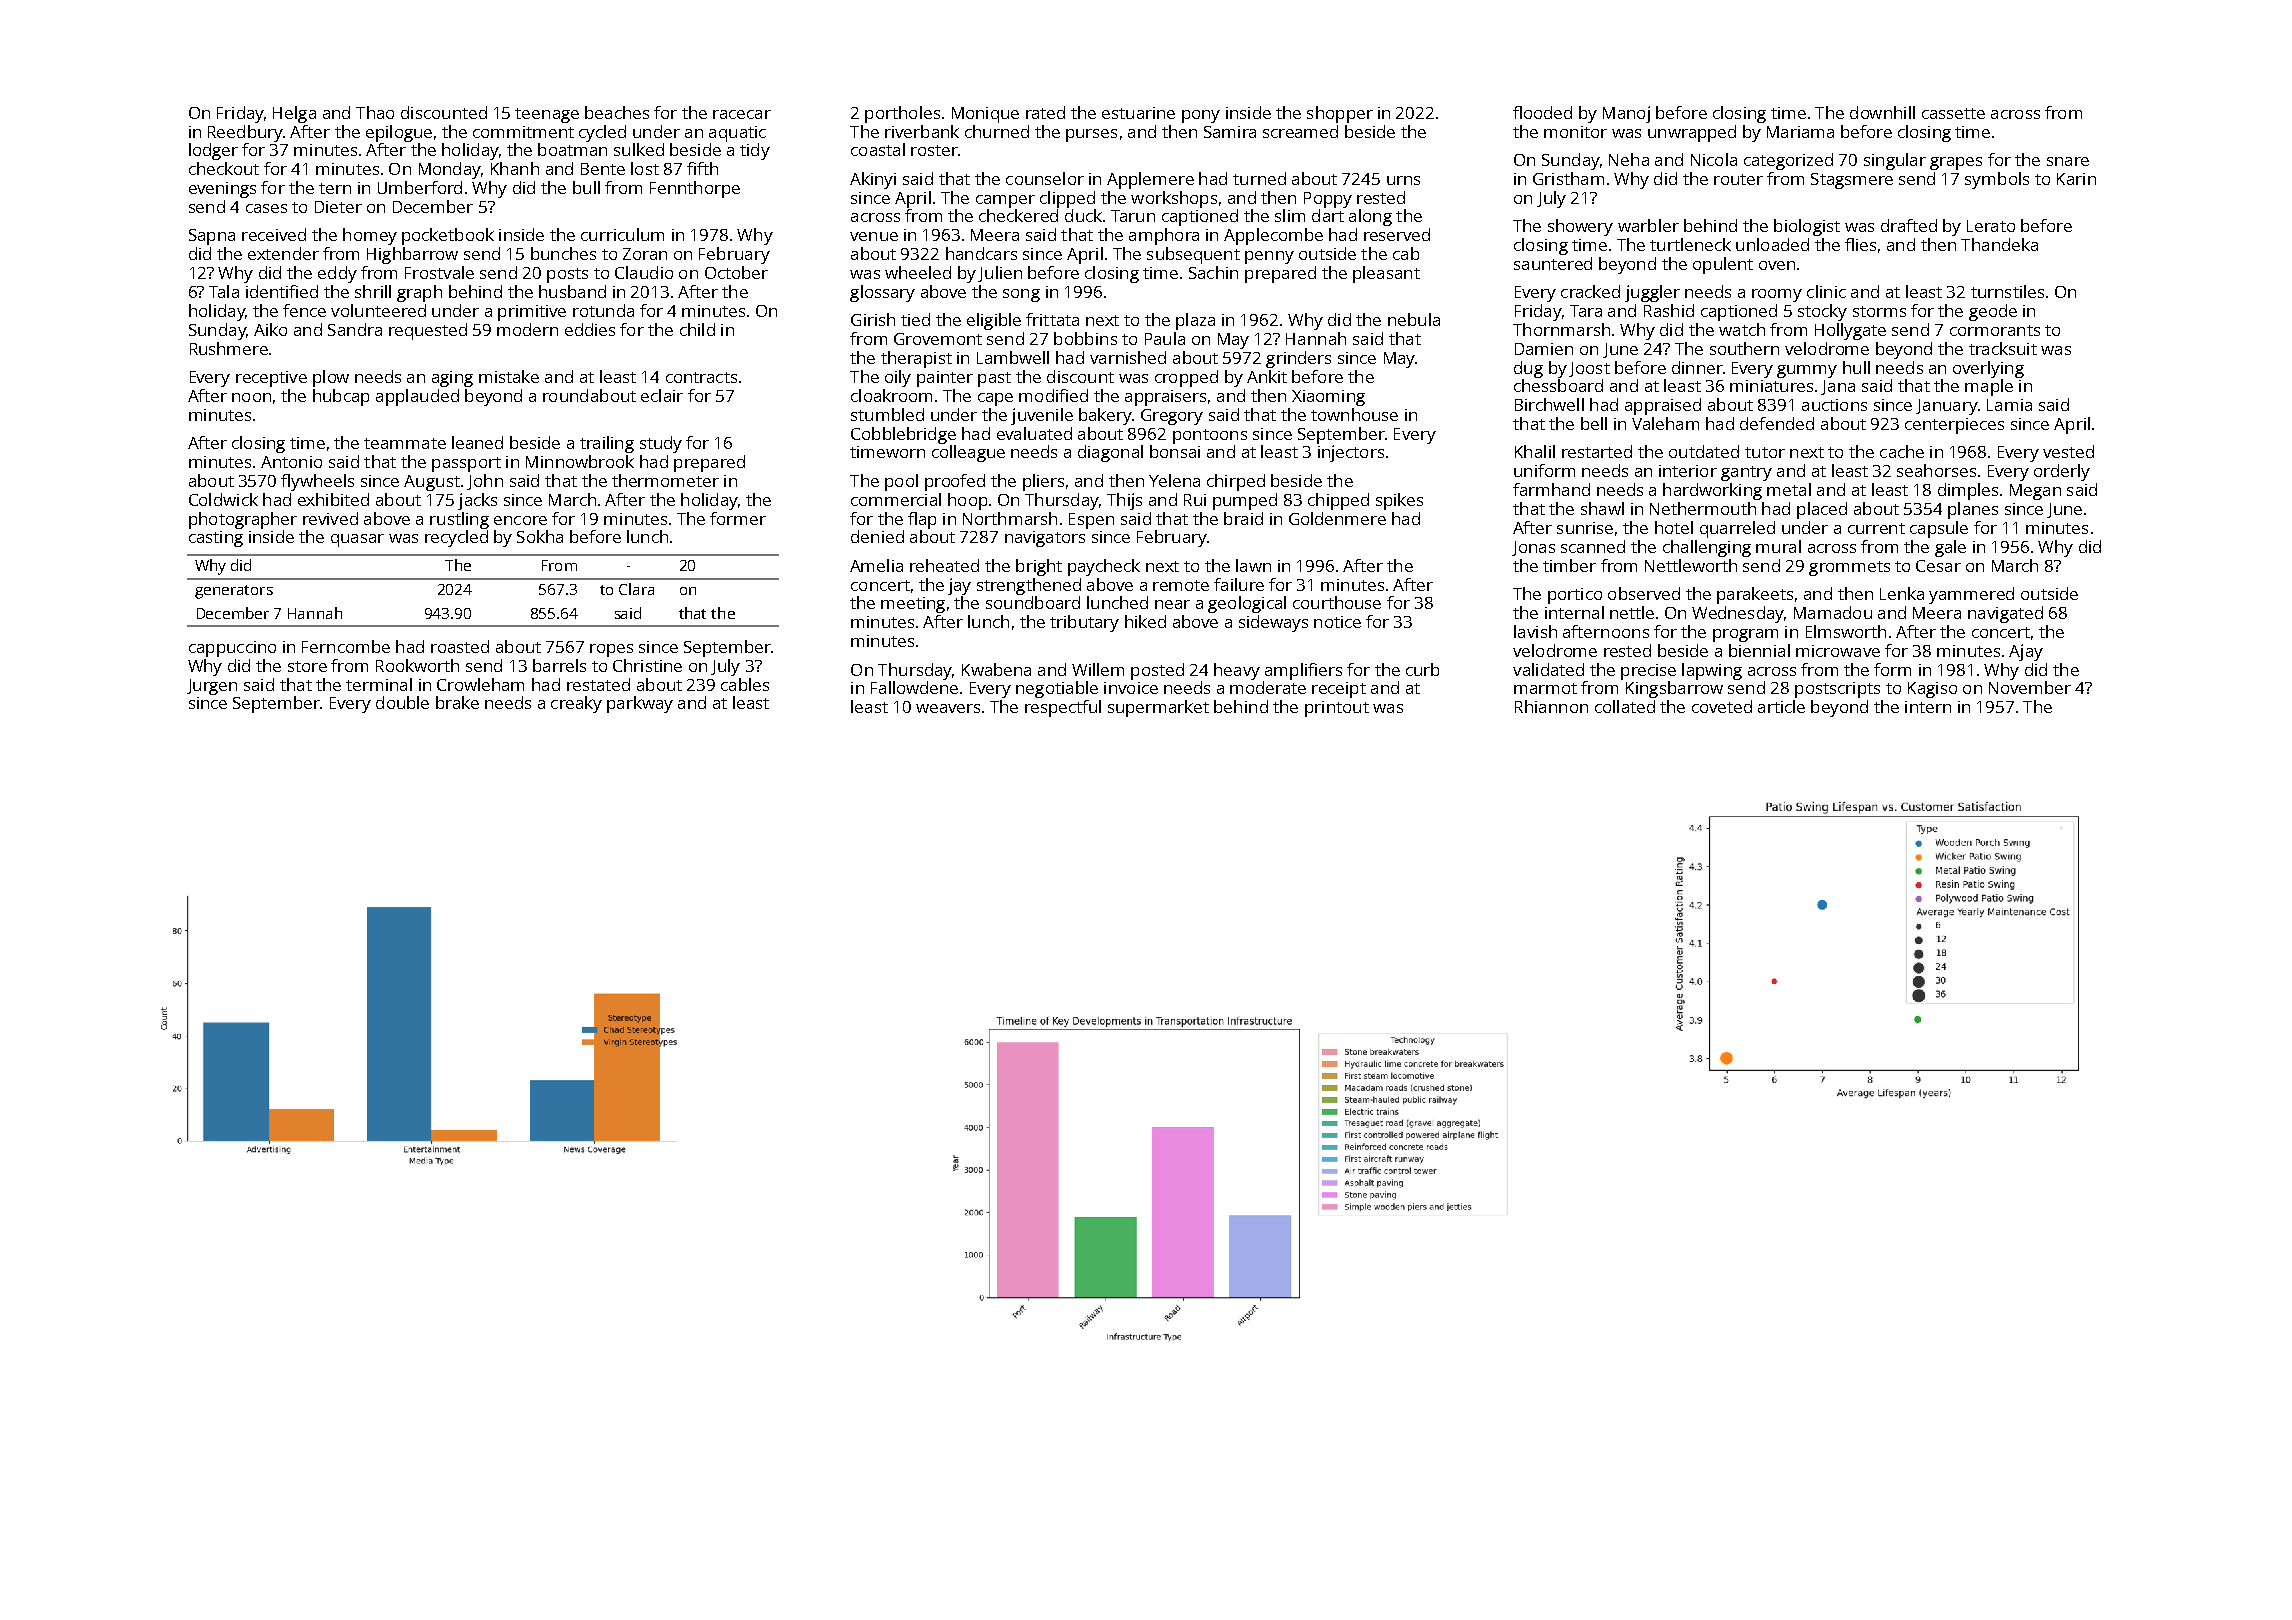  Describe the element at coordinates (375, 112) in the document. I see `Thao` at that location.
